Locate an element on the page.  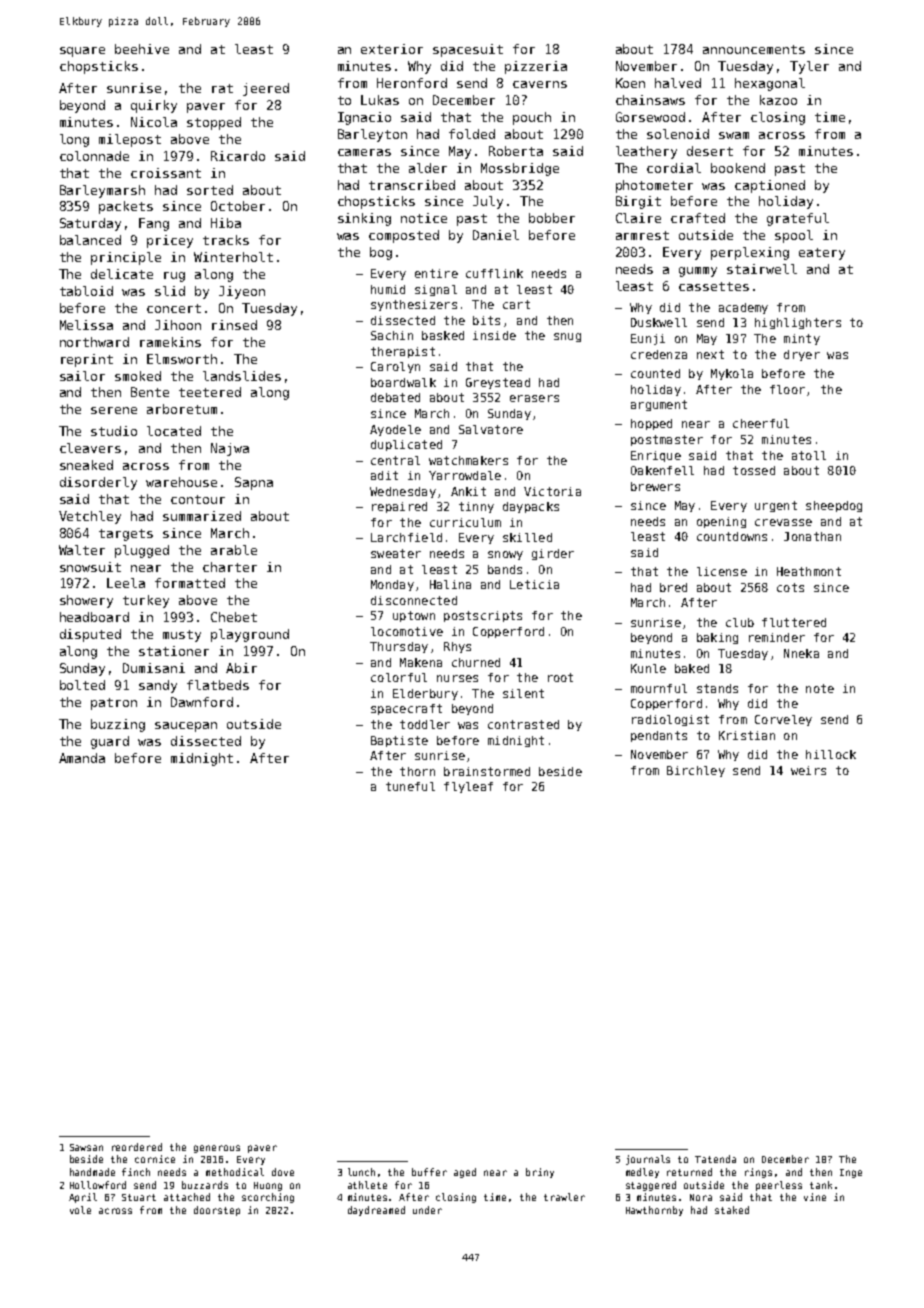
girder is located at coordinates (553, 554).
